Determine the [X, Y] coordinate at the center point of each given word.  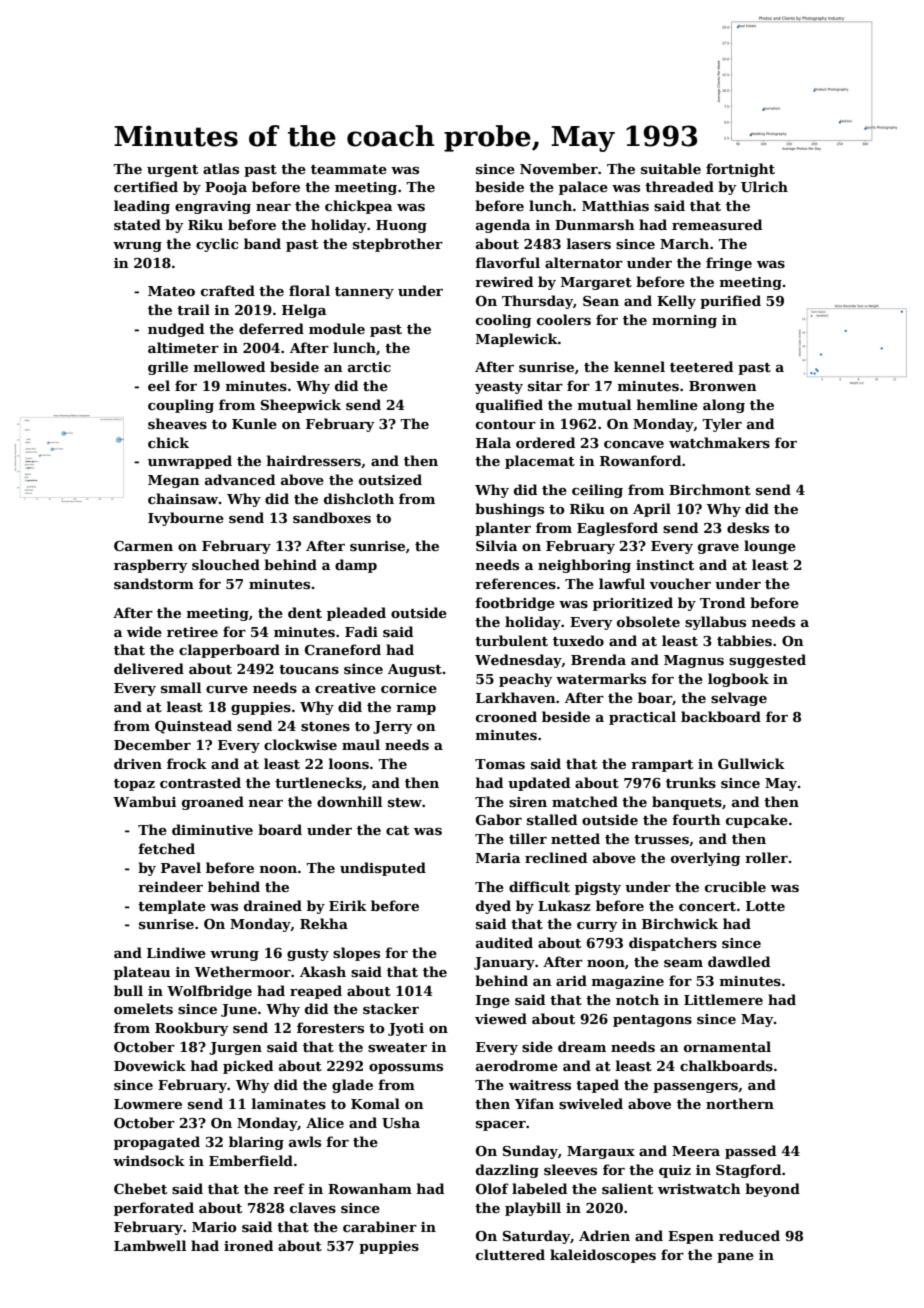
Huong [401, 226]
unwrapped [190, 462]
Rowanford [640, 460]
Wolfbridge [209, 992]
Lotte [765, 906]
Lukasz [564, 905]
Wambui [144, 801]
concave [634, 444]
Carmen [143, 546]
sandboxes [332, 517]
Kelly [676, 302]
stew [405, 802]
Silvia [496, 545]
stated [137, 224]
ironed [248, 1245]
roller [766, 857]
